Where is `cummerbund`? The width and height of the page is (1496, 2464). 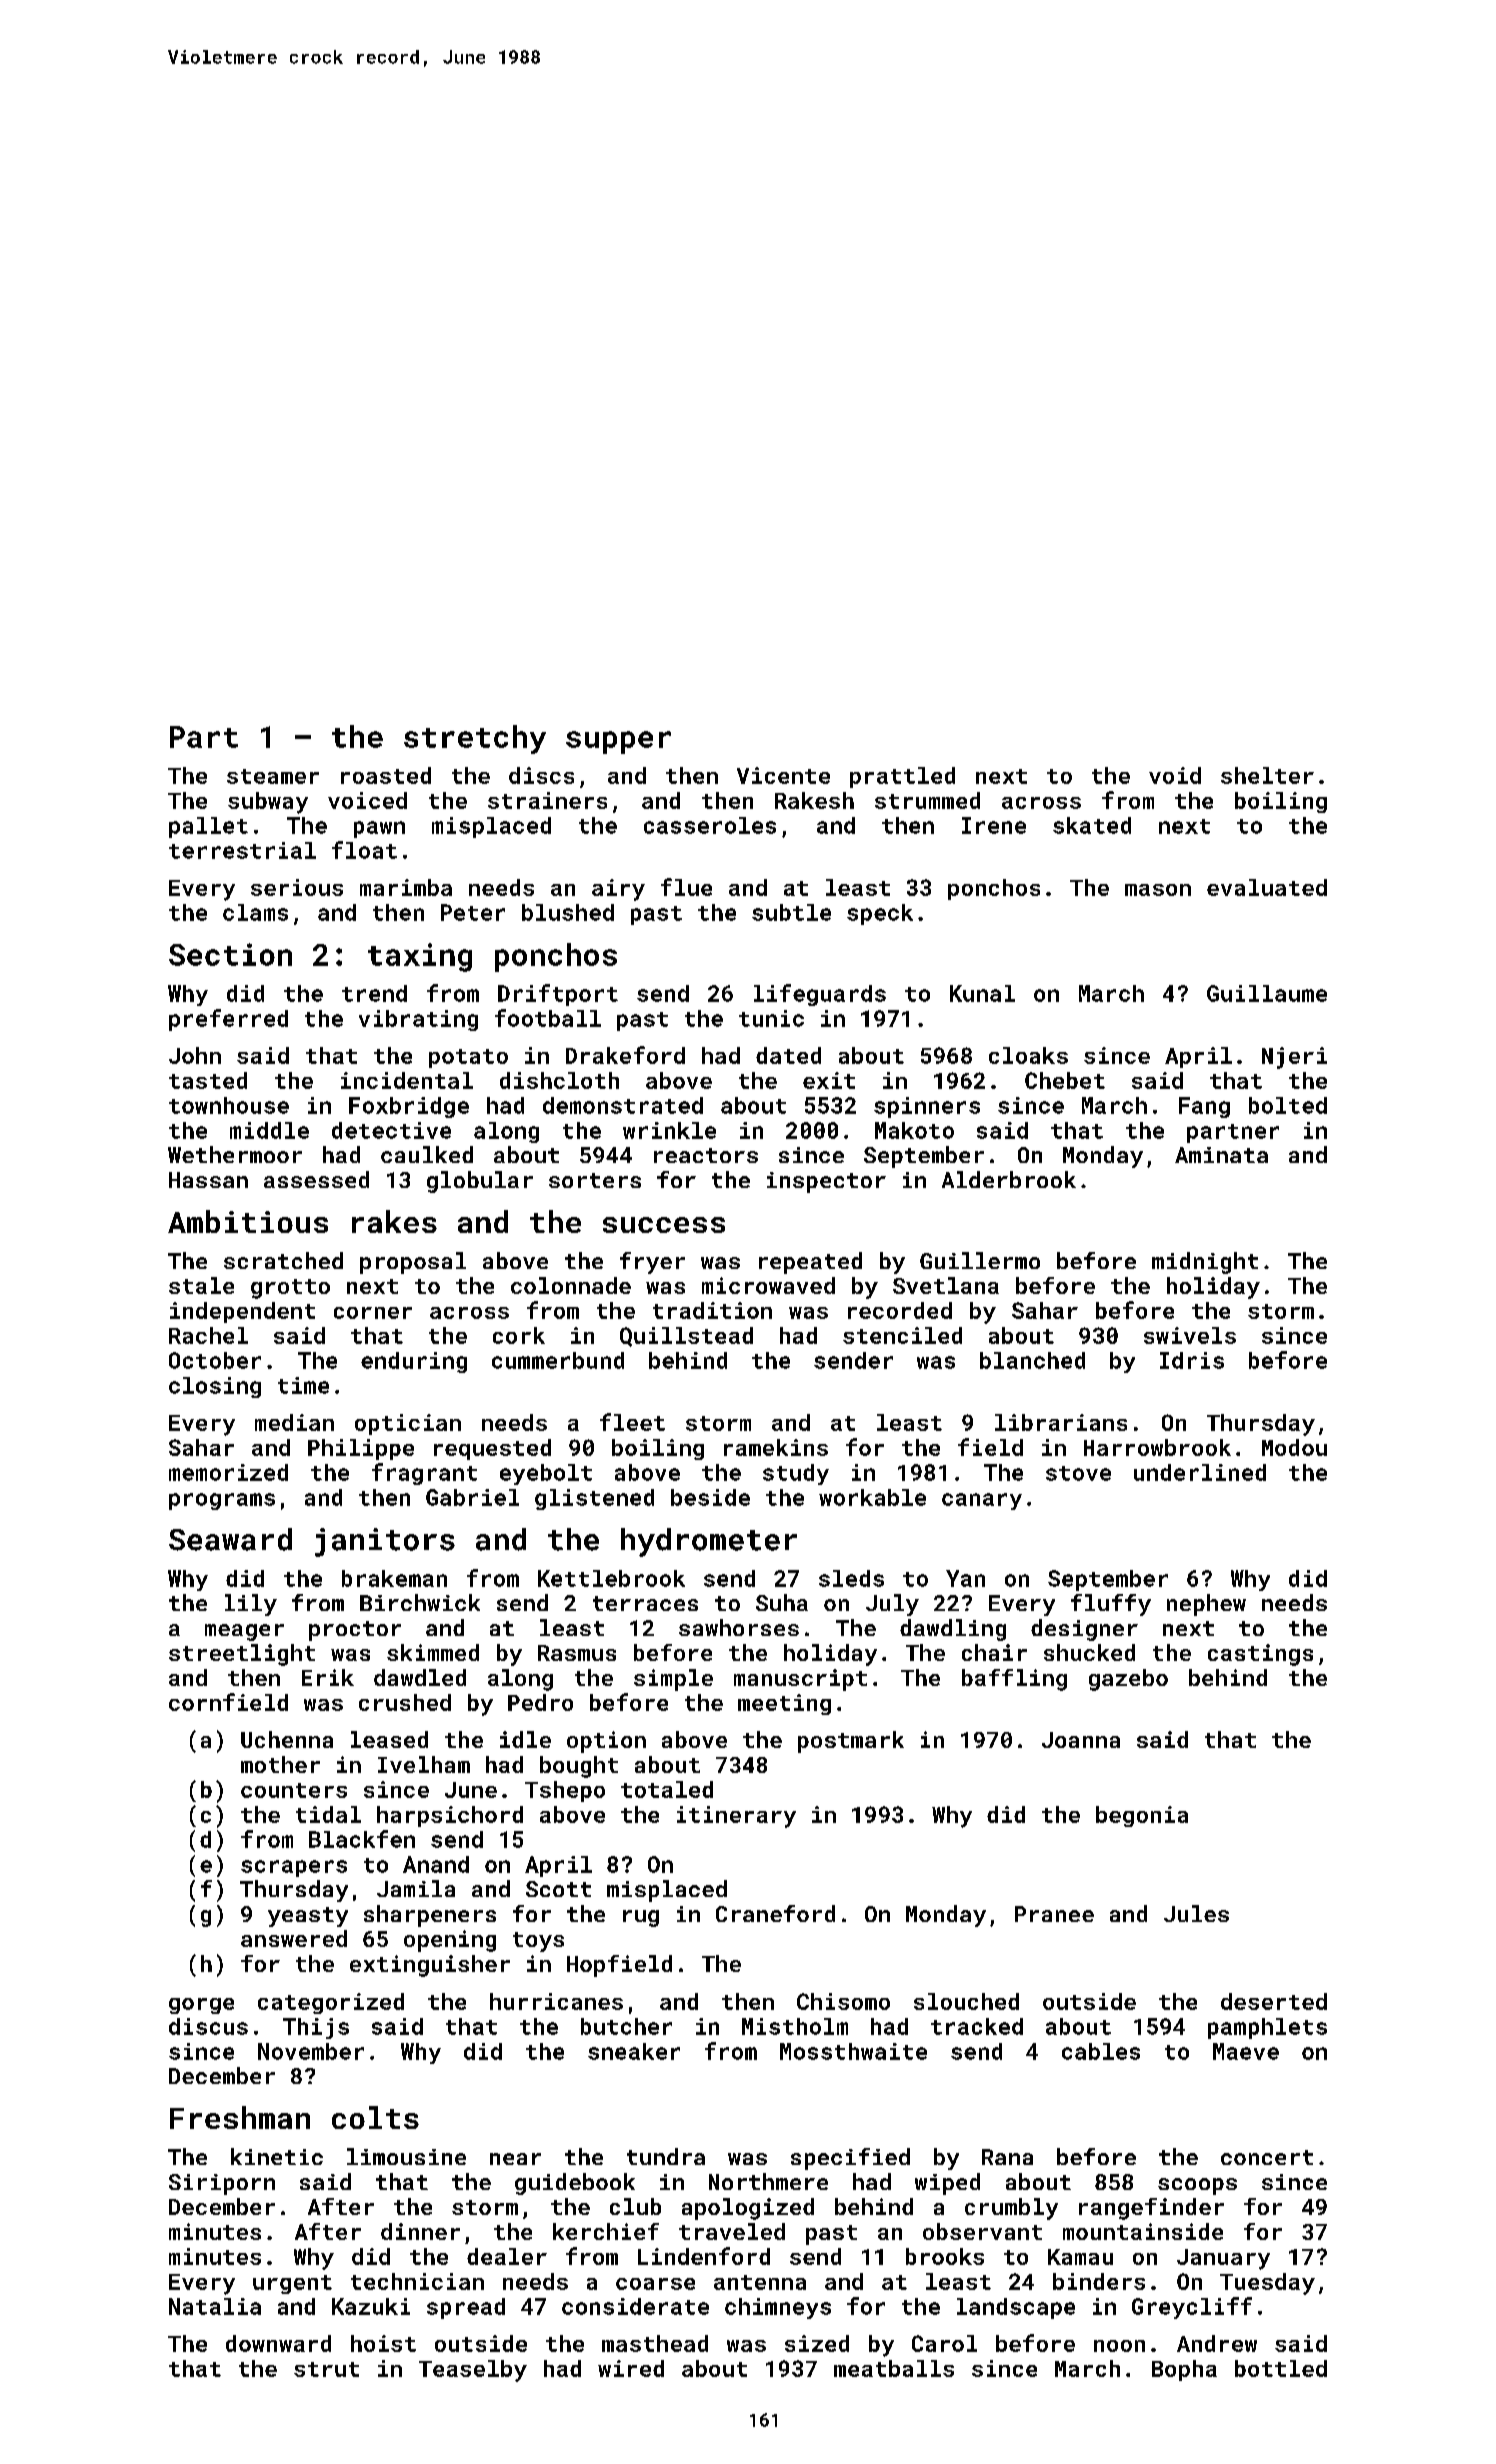
cummerbund is located at coordinates (558, 1360).
